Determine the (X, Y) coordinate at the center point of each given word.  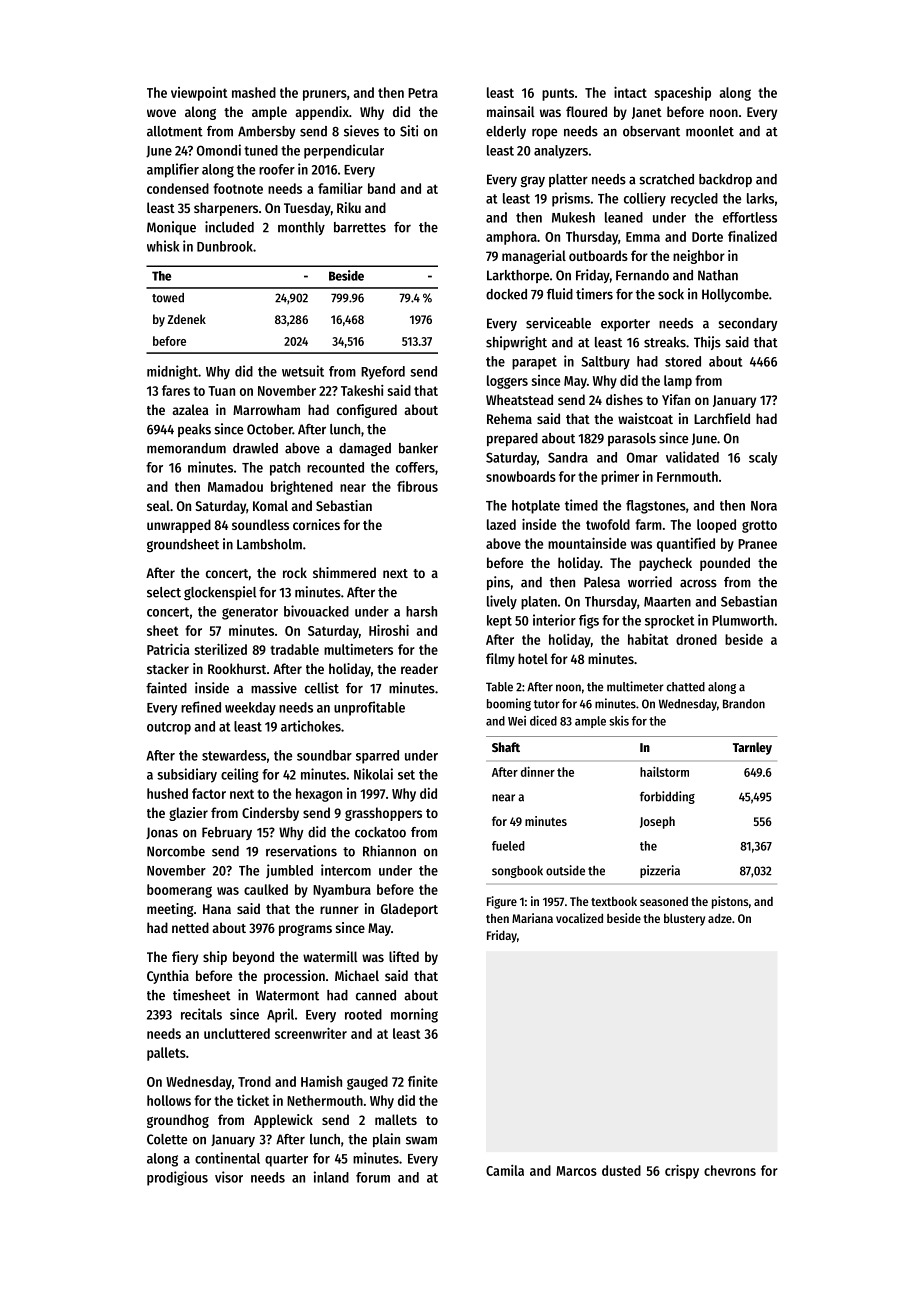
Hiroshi (389, 630)
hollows (169, 1100)
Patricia (168, 649)
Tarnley (752, 748)
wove (161, 113)
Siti (409, 131)
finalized (752, 236)
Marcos (576, 1171)
